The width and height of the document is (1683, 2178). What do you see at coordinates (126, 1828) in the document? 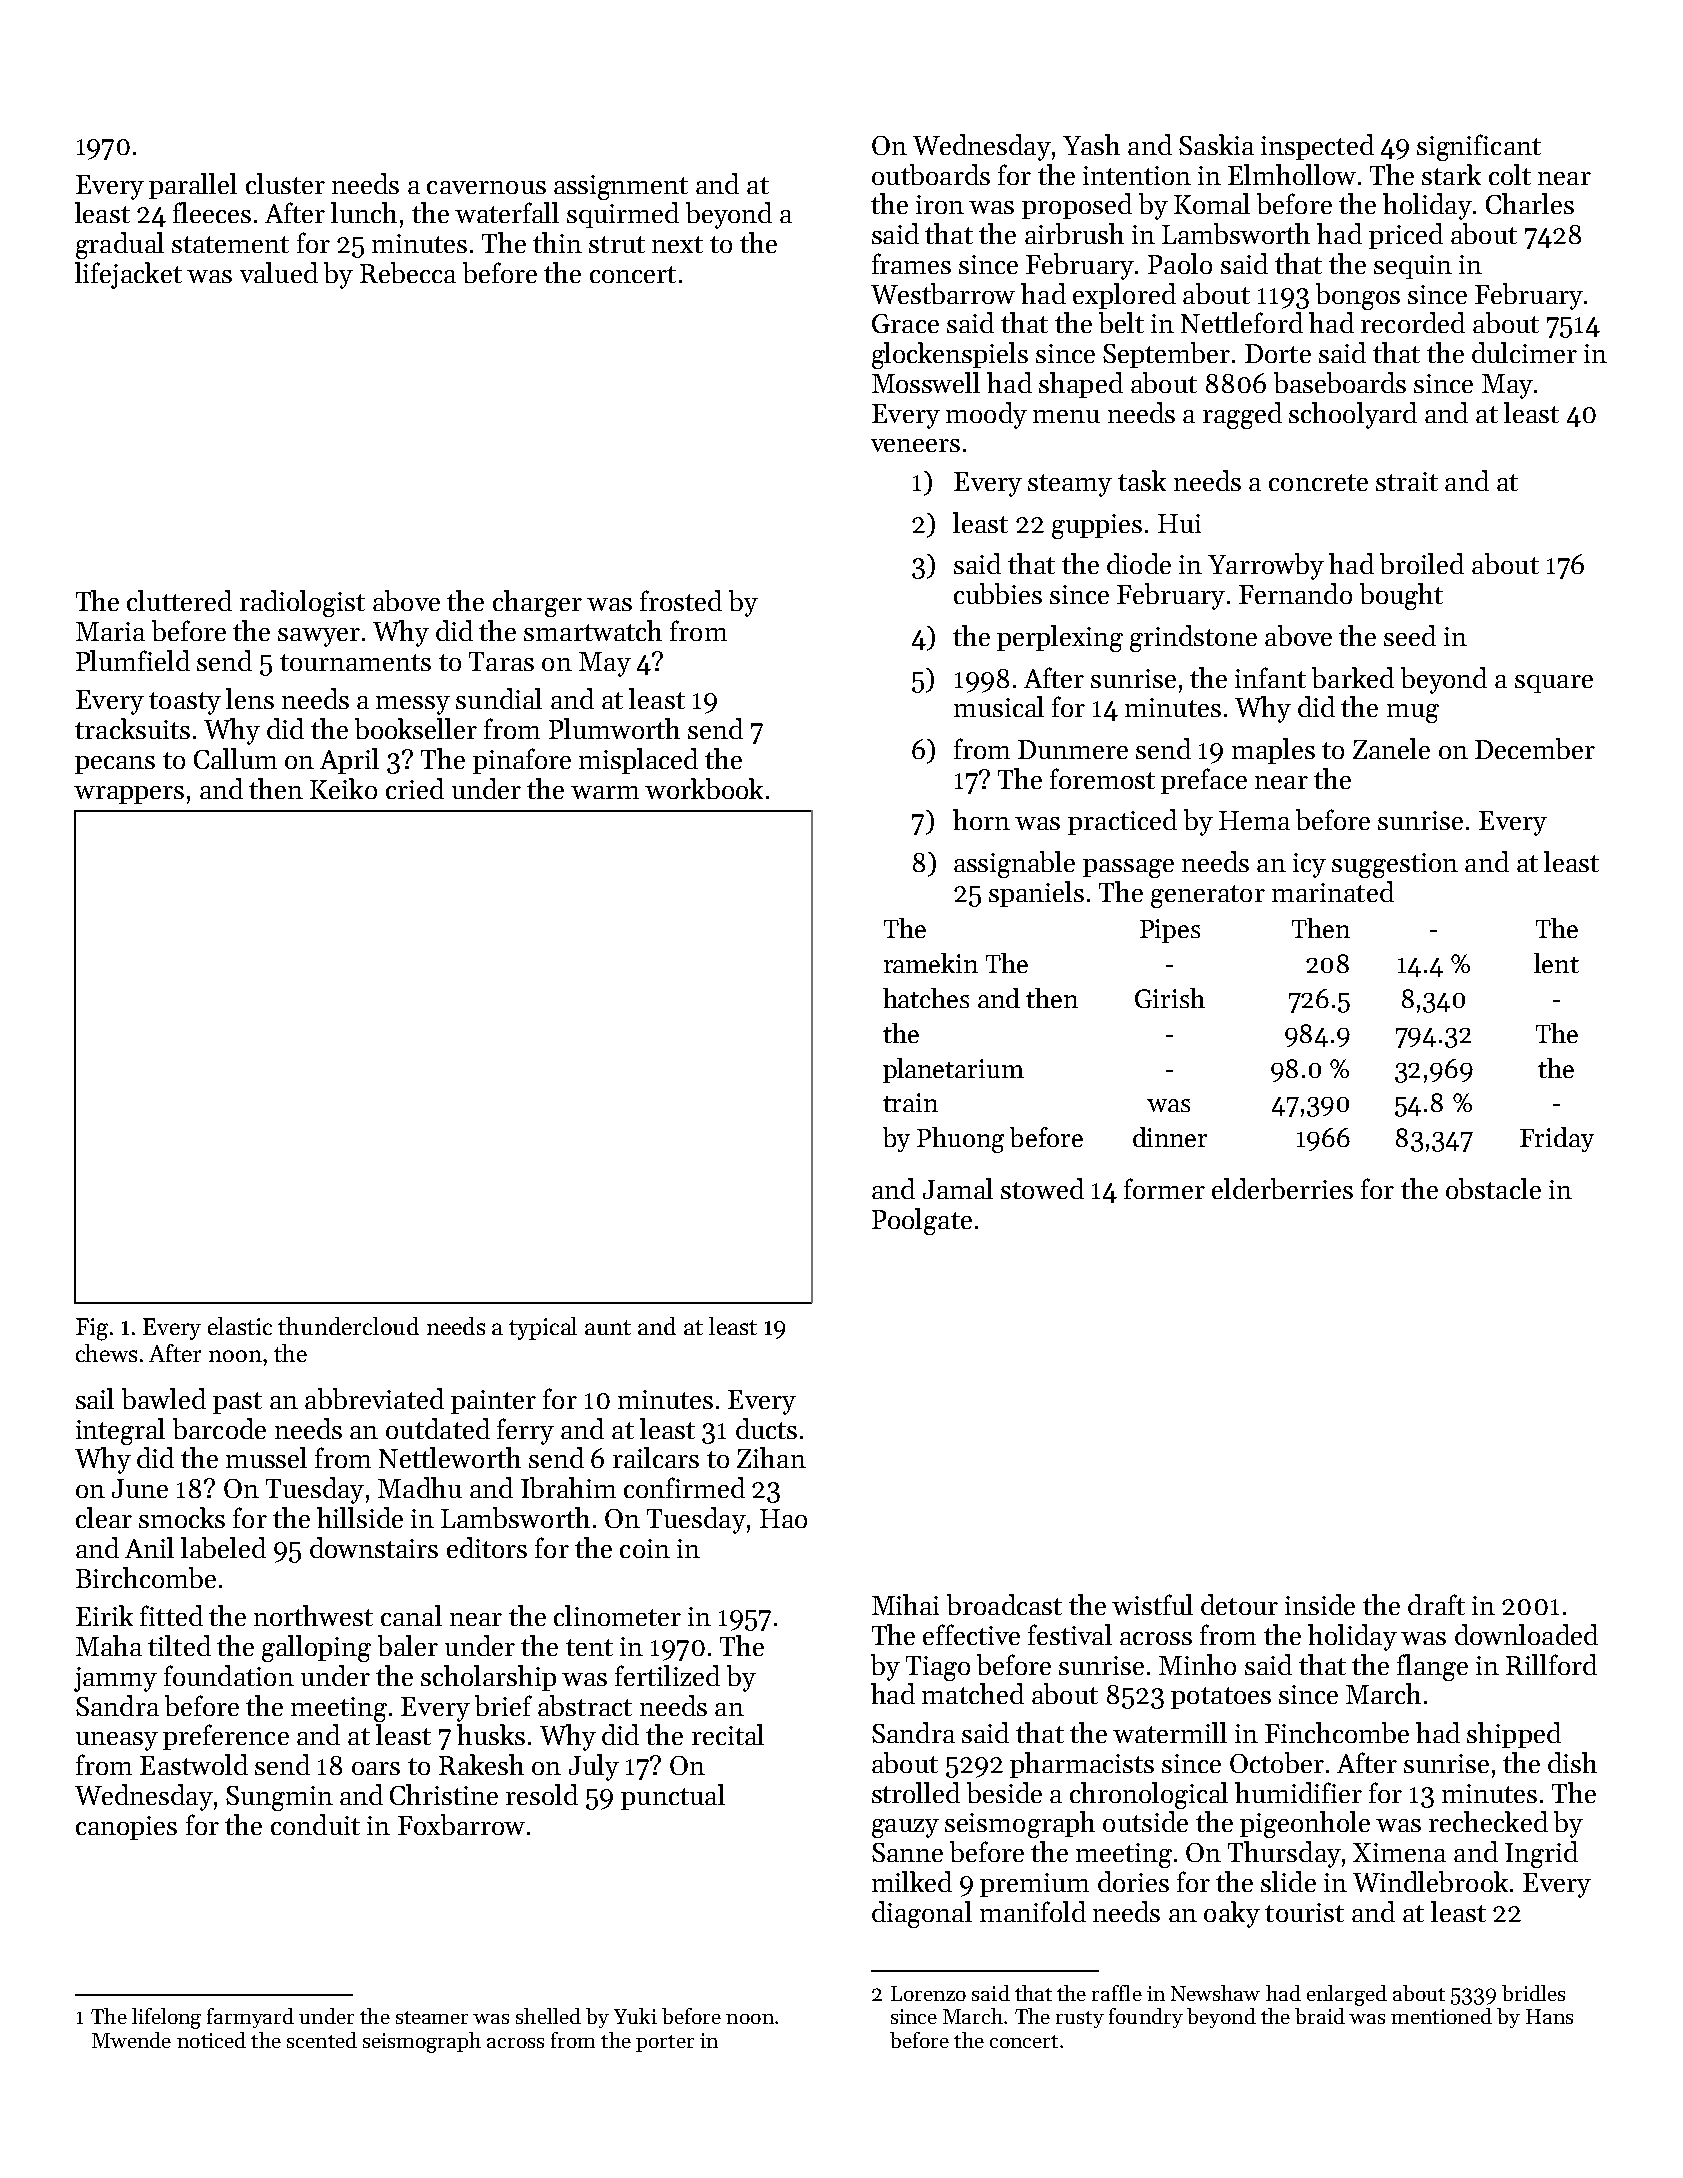
I see `canopies` at bounding box center [126, 1828].
